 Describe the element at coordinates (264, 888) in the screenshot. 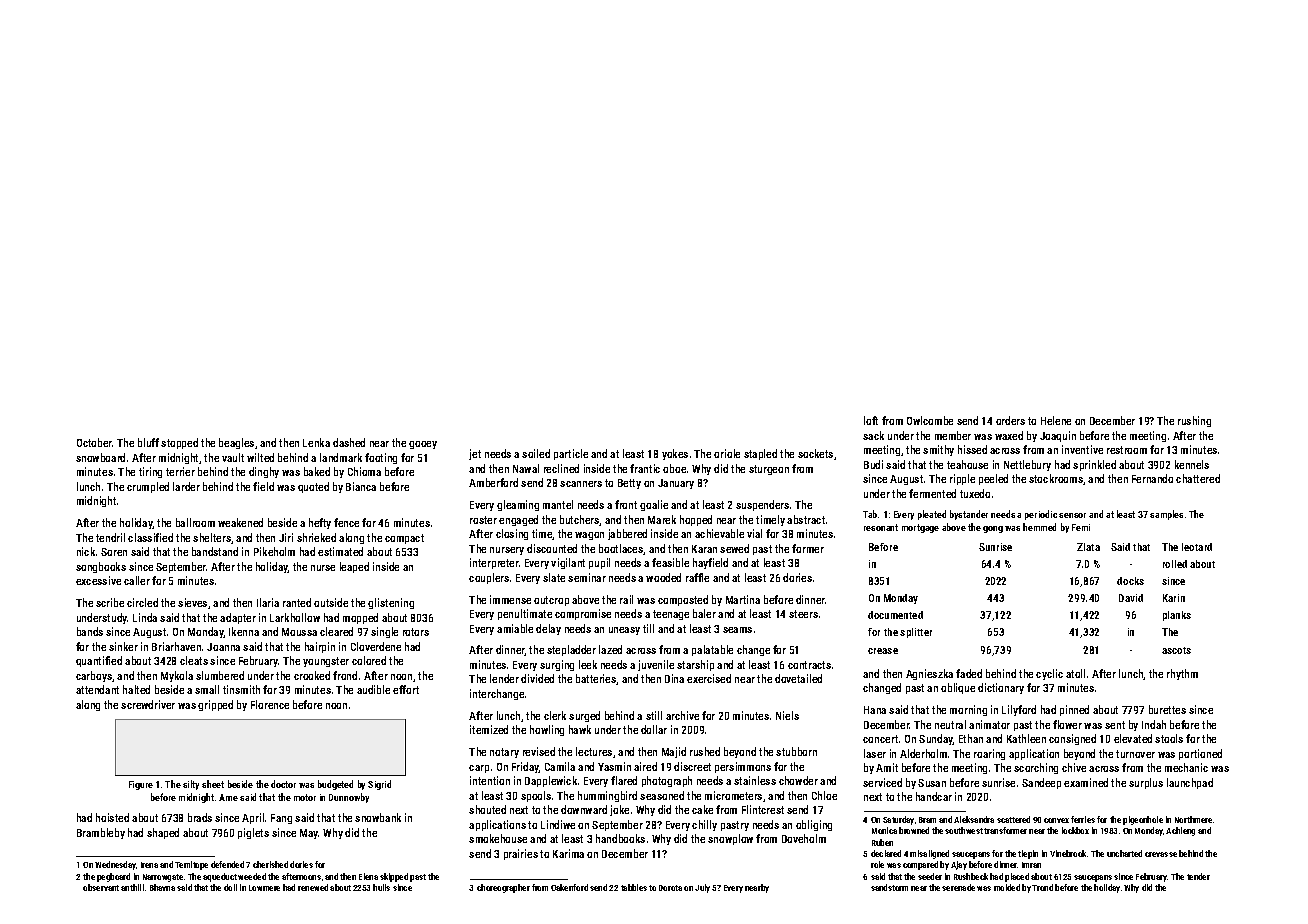

I see `Lowmere` at that location.
